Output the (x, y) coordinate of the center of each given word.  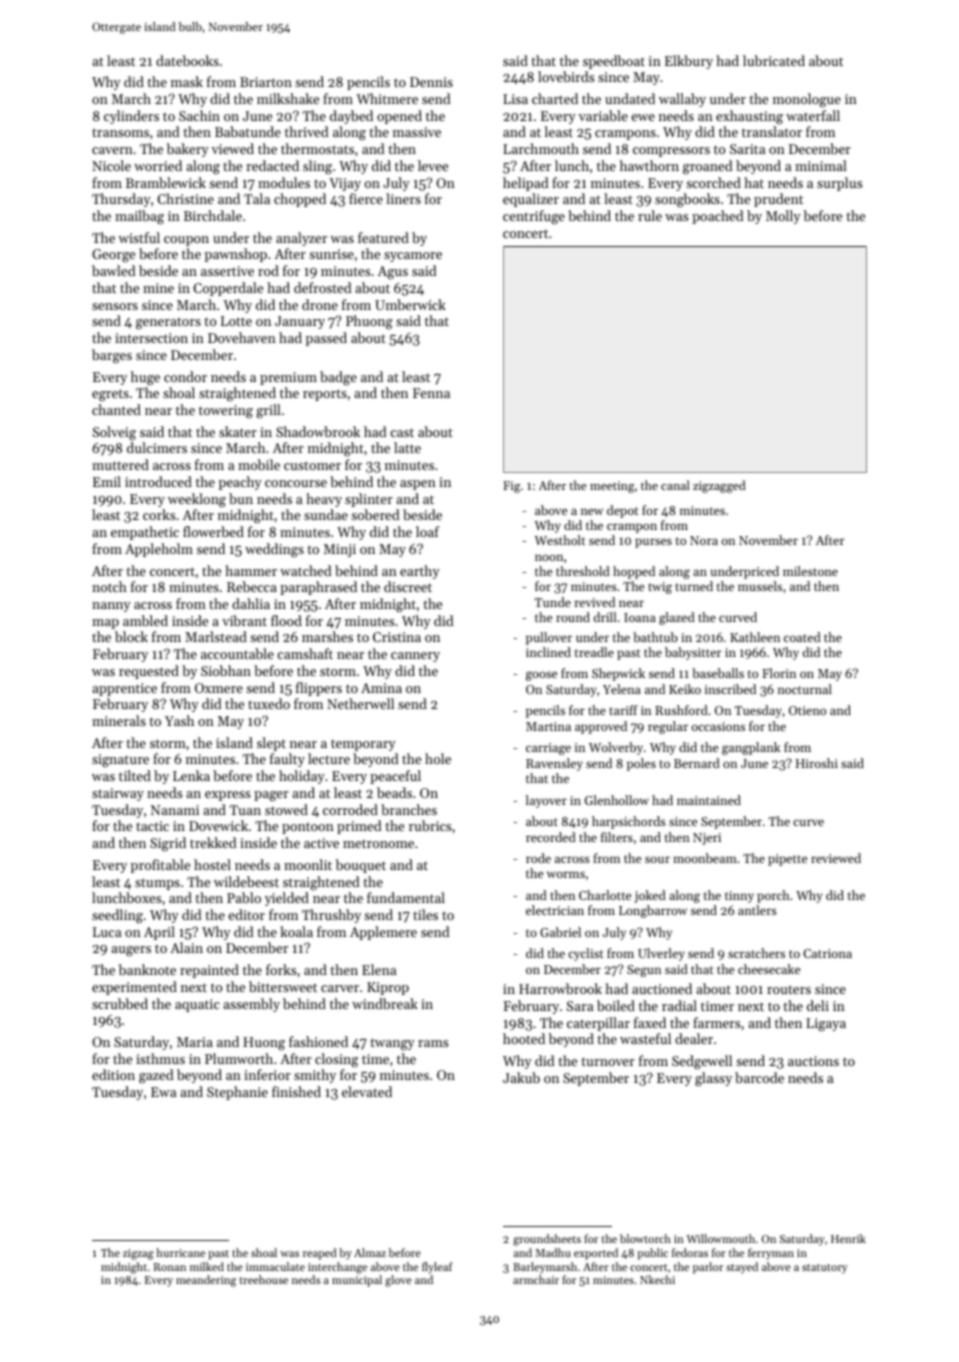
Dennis (431, 82)
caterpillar (598, 1024)
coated (802, 637)
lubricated (774, 60)
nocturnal (805, 689)
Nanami (175, 810)
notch (109, 586)
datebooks (187, 60)
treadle (594, 652)
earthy (420, 572)
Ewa (164, 1092)
